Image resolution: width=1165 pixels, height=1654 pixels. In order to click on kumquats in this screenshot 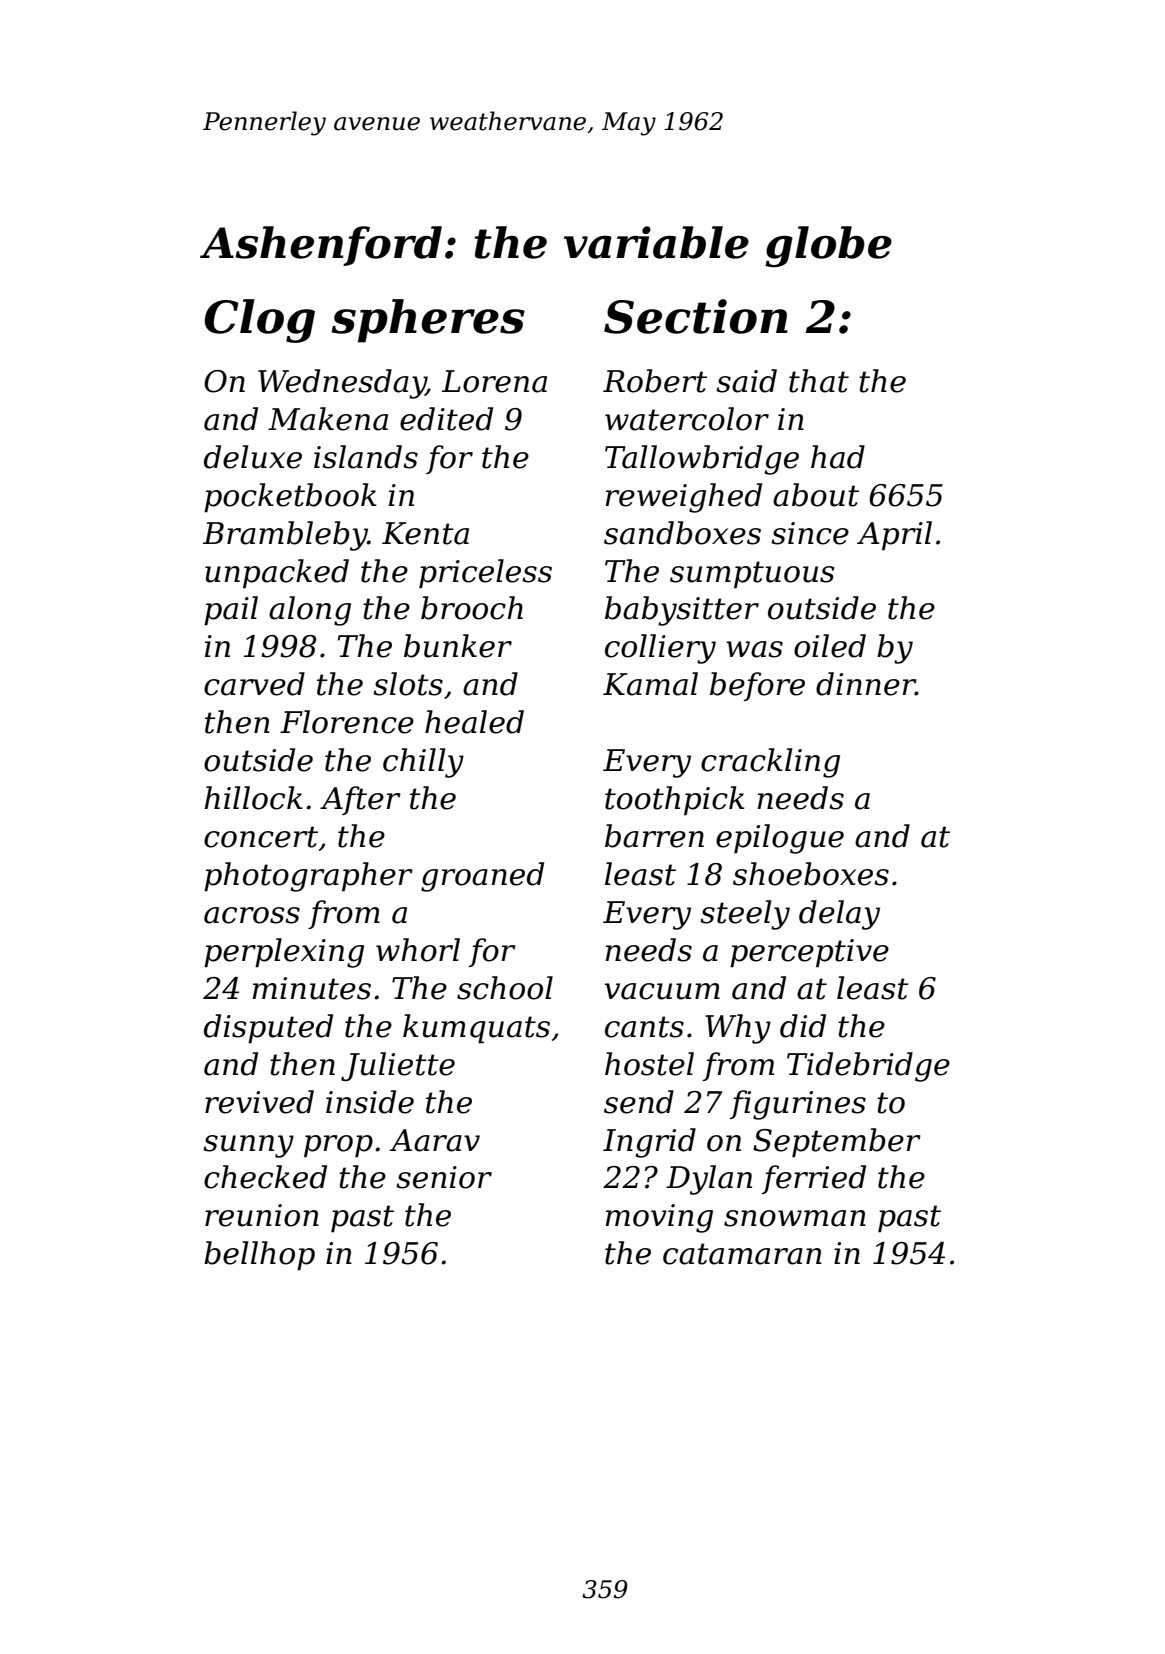, I will do `click(476, 1029)`.
